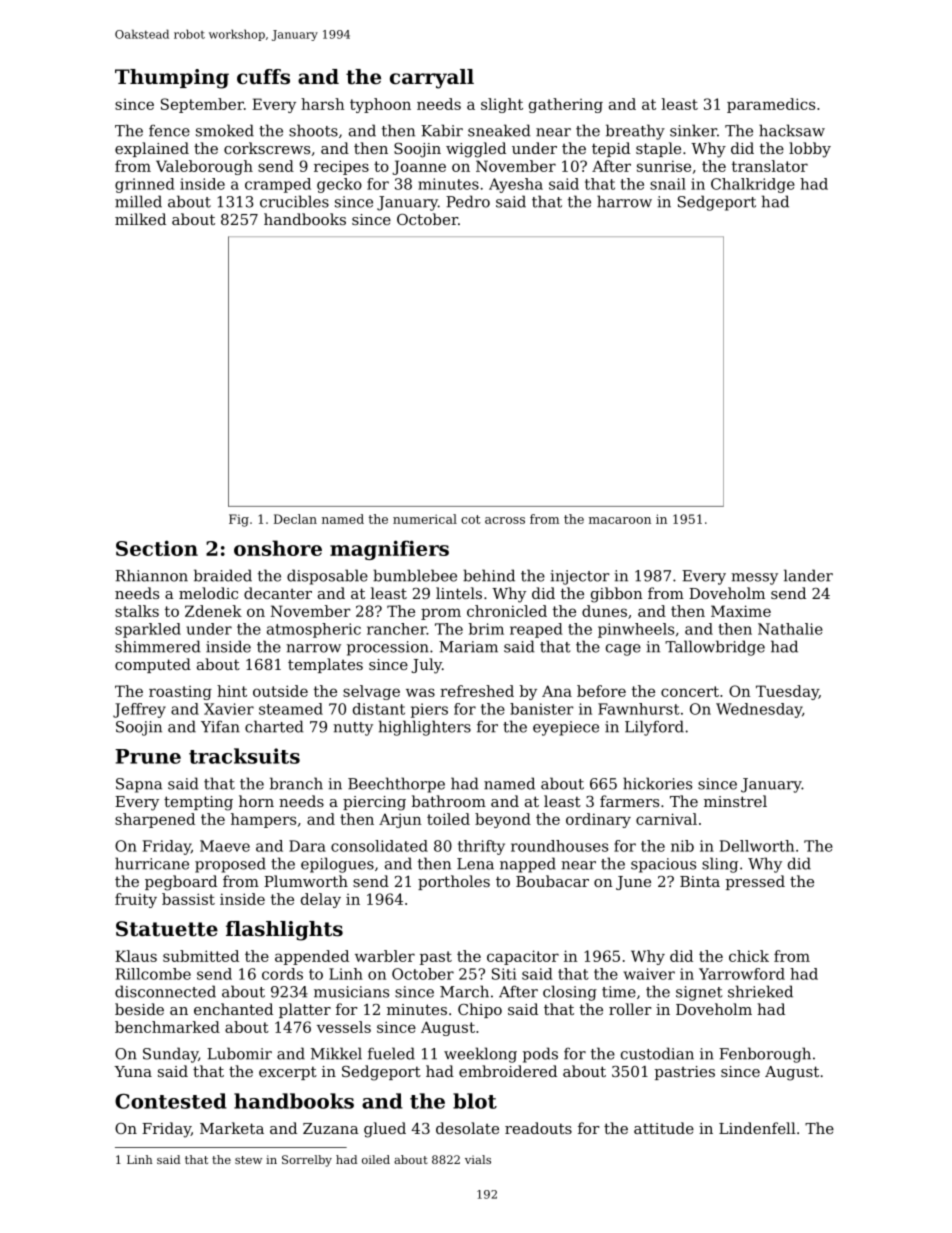  I want to click on vials, so click(478, 1159).
